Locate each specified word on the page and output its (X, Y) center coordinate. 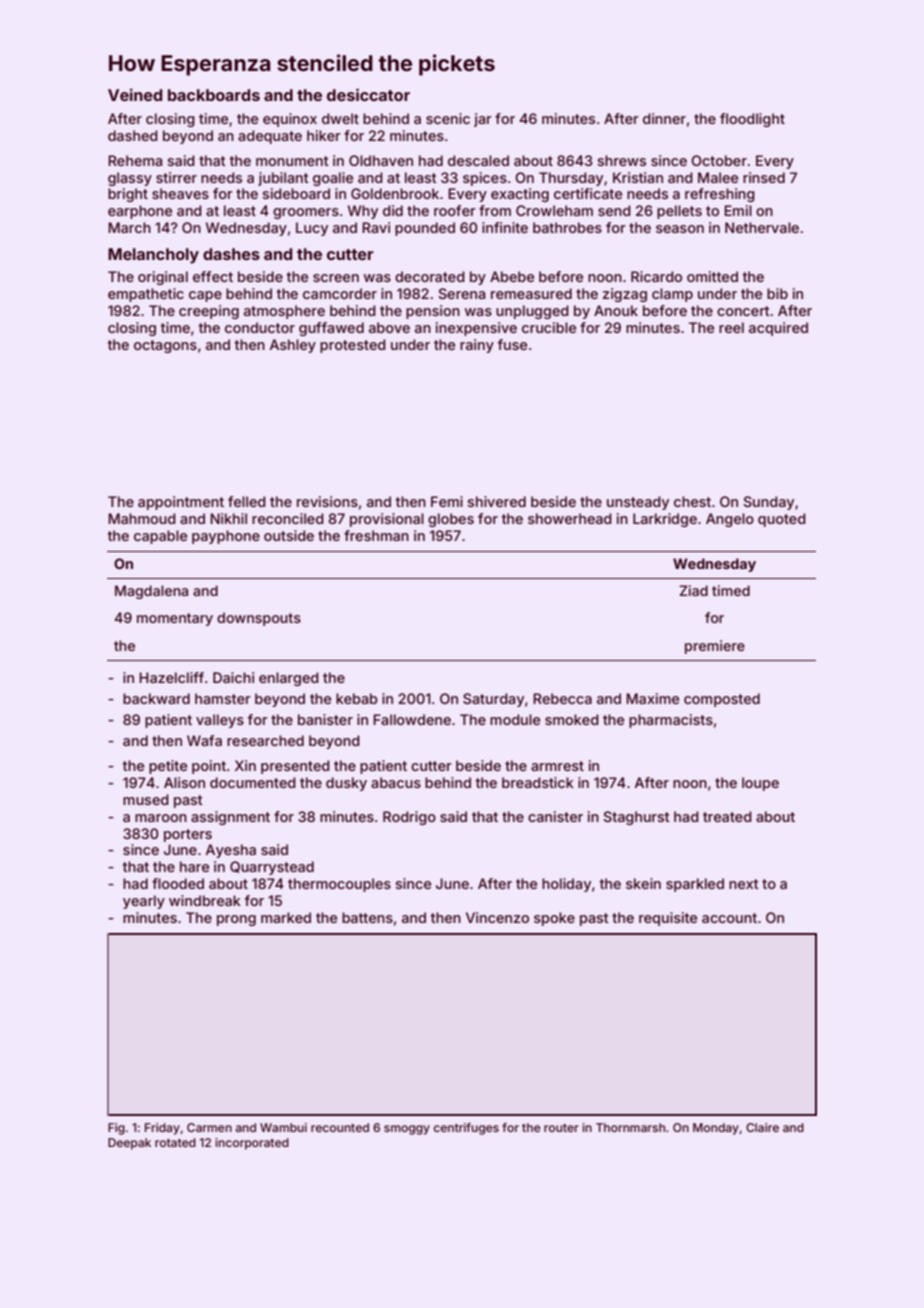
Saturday (493, 700)
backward (156, 698)
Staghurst (636, 818)
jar (483, 120)
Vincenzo (497, 917)
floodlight (752, 120)
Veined (135, 94)
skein (643, 883)
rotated (175, 1142)
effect (213, 276)
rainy (477, 346)
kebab (357, 698)
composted (722, 700)
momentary (175, 619)
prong (236, 920)
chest (692, 501)
